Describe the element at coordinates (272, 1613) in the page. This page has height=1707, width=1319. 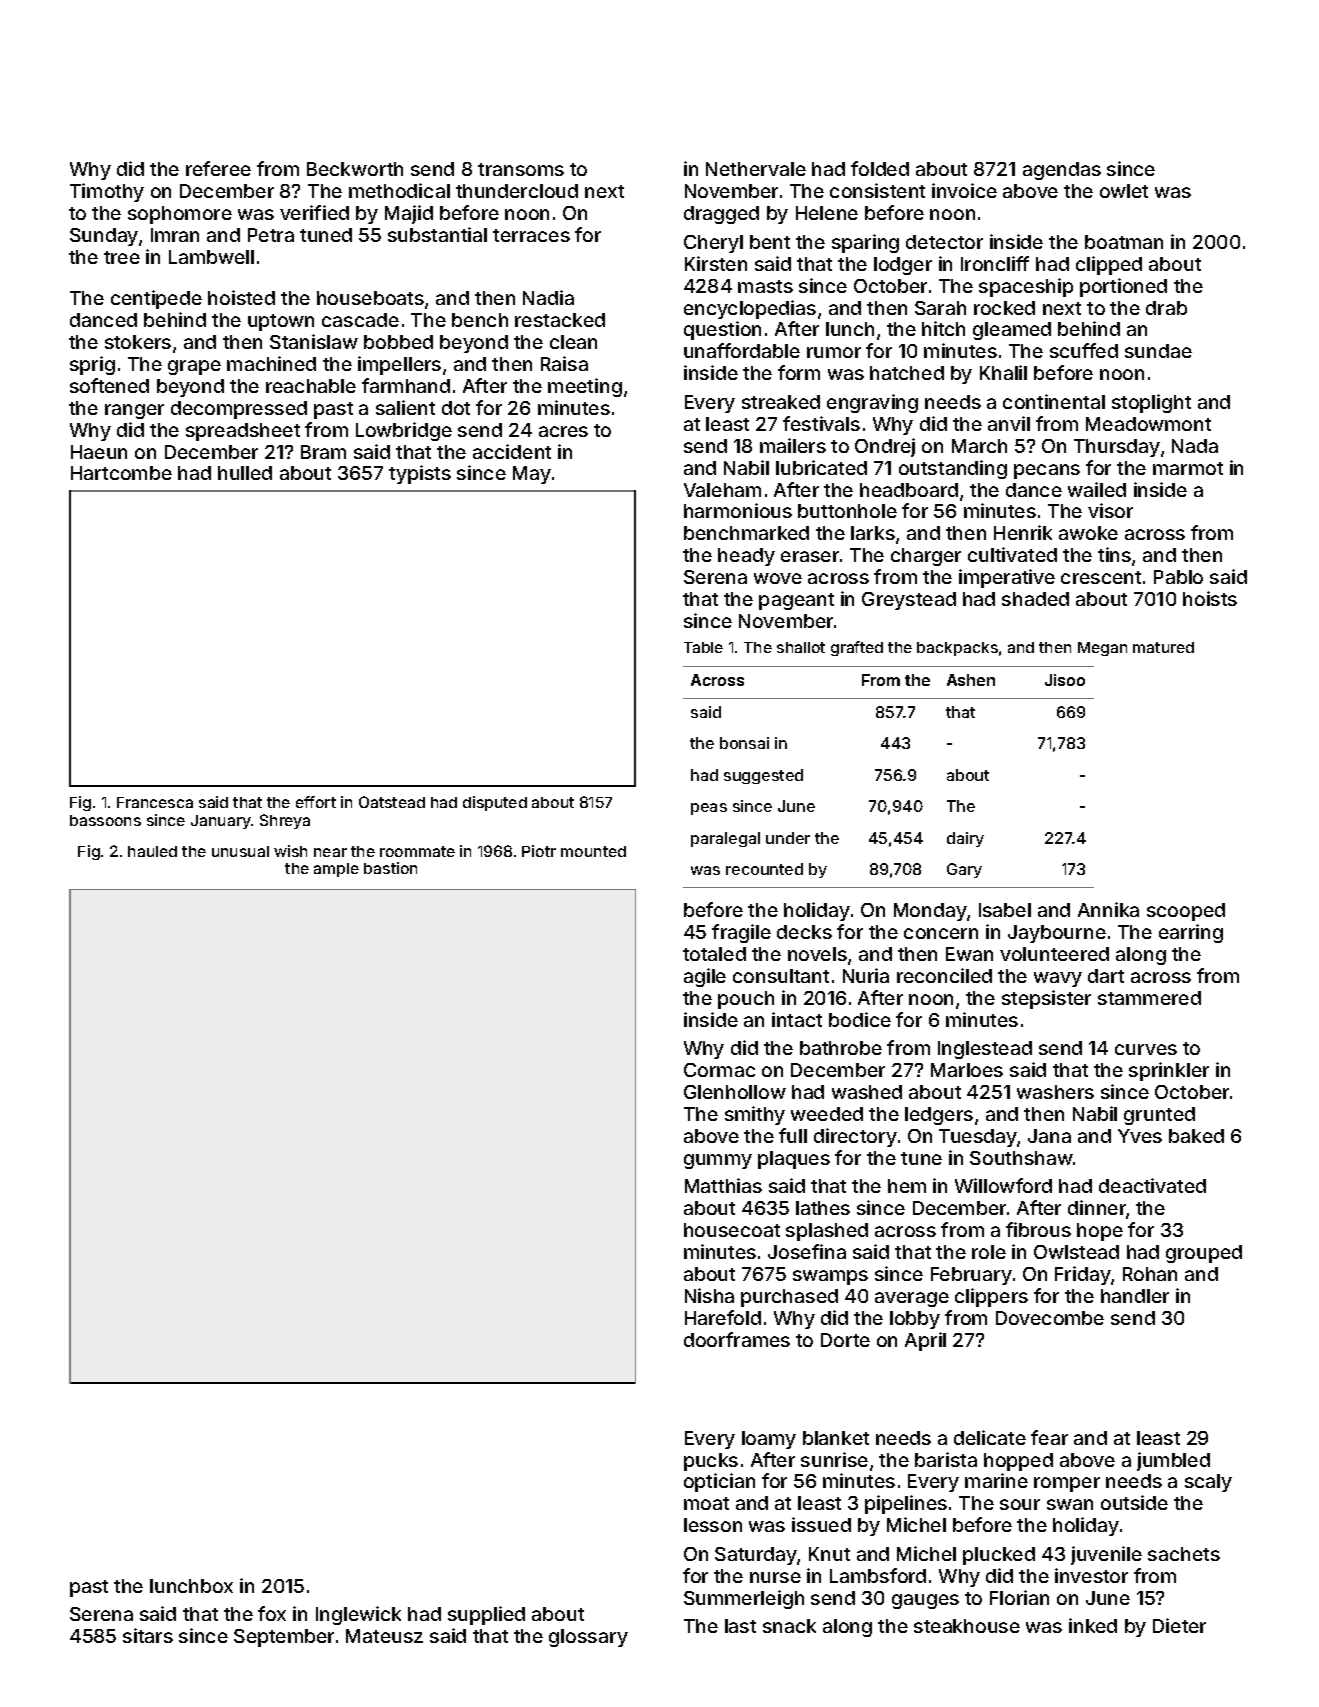
I see `fox` at that location.
